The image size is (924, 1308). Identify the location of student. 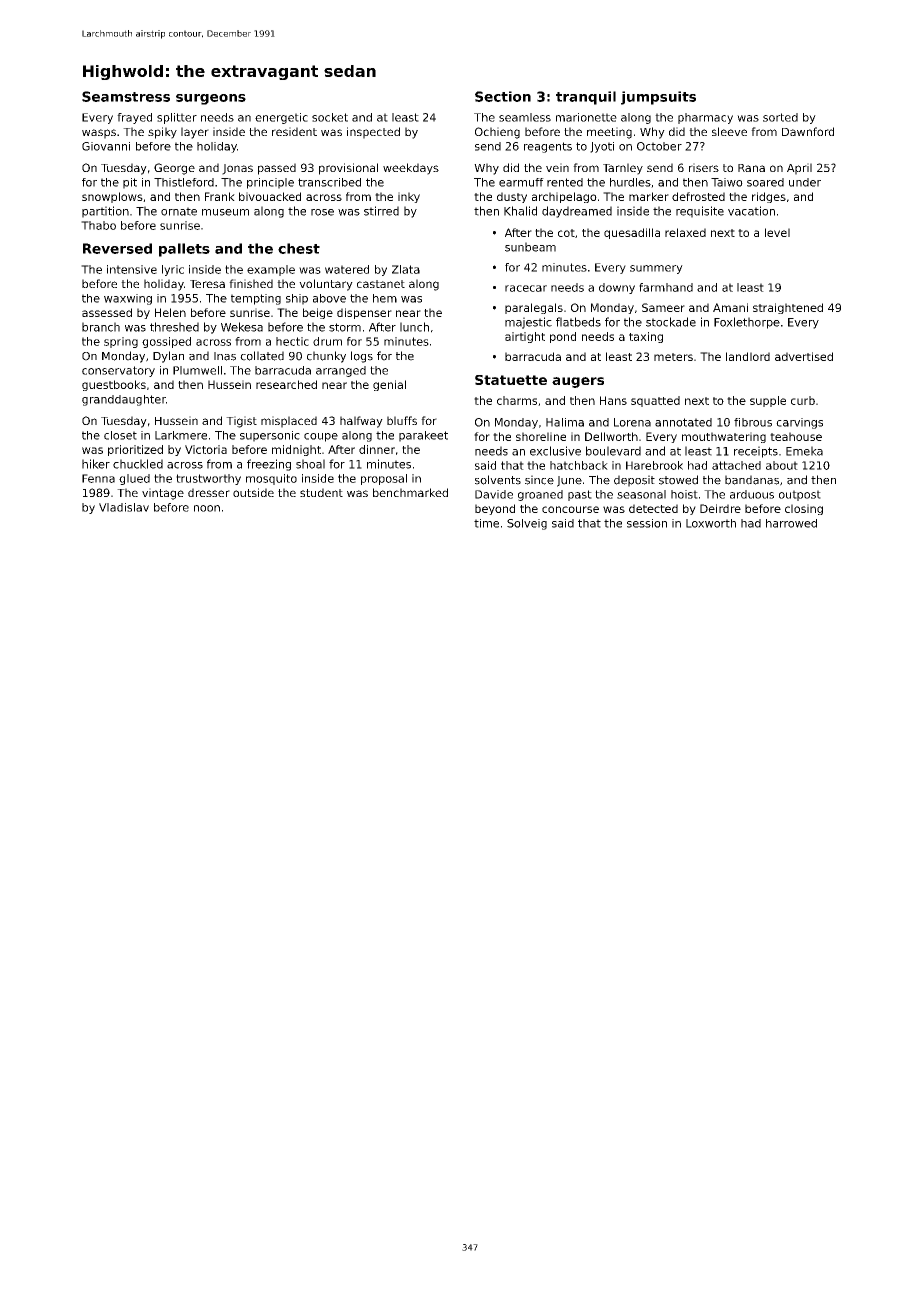
(321, 492).
